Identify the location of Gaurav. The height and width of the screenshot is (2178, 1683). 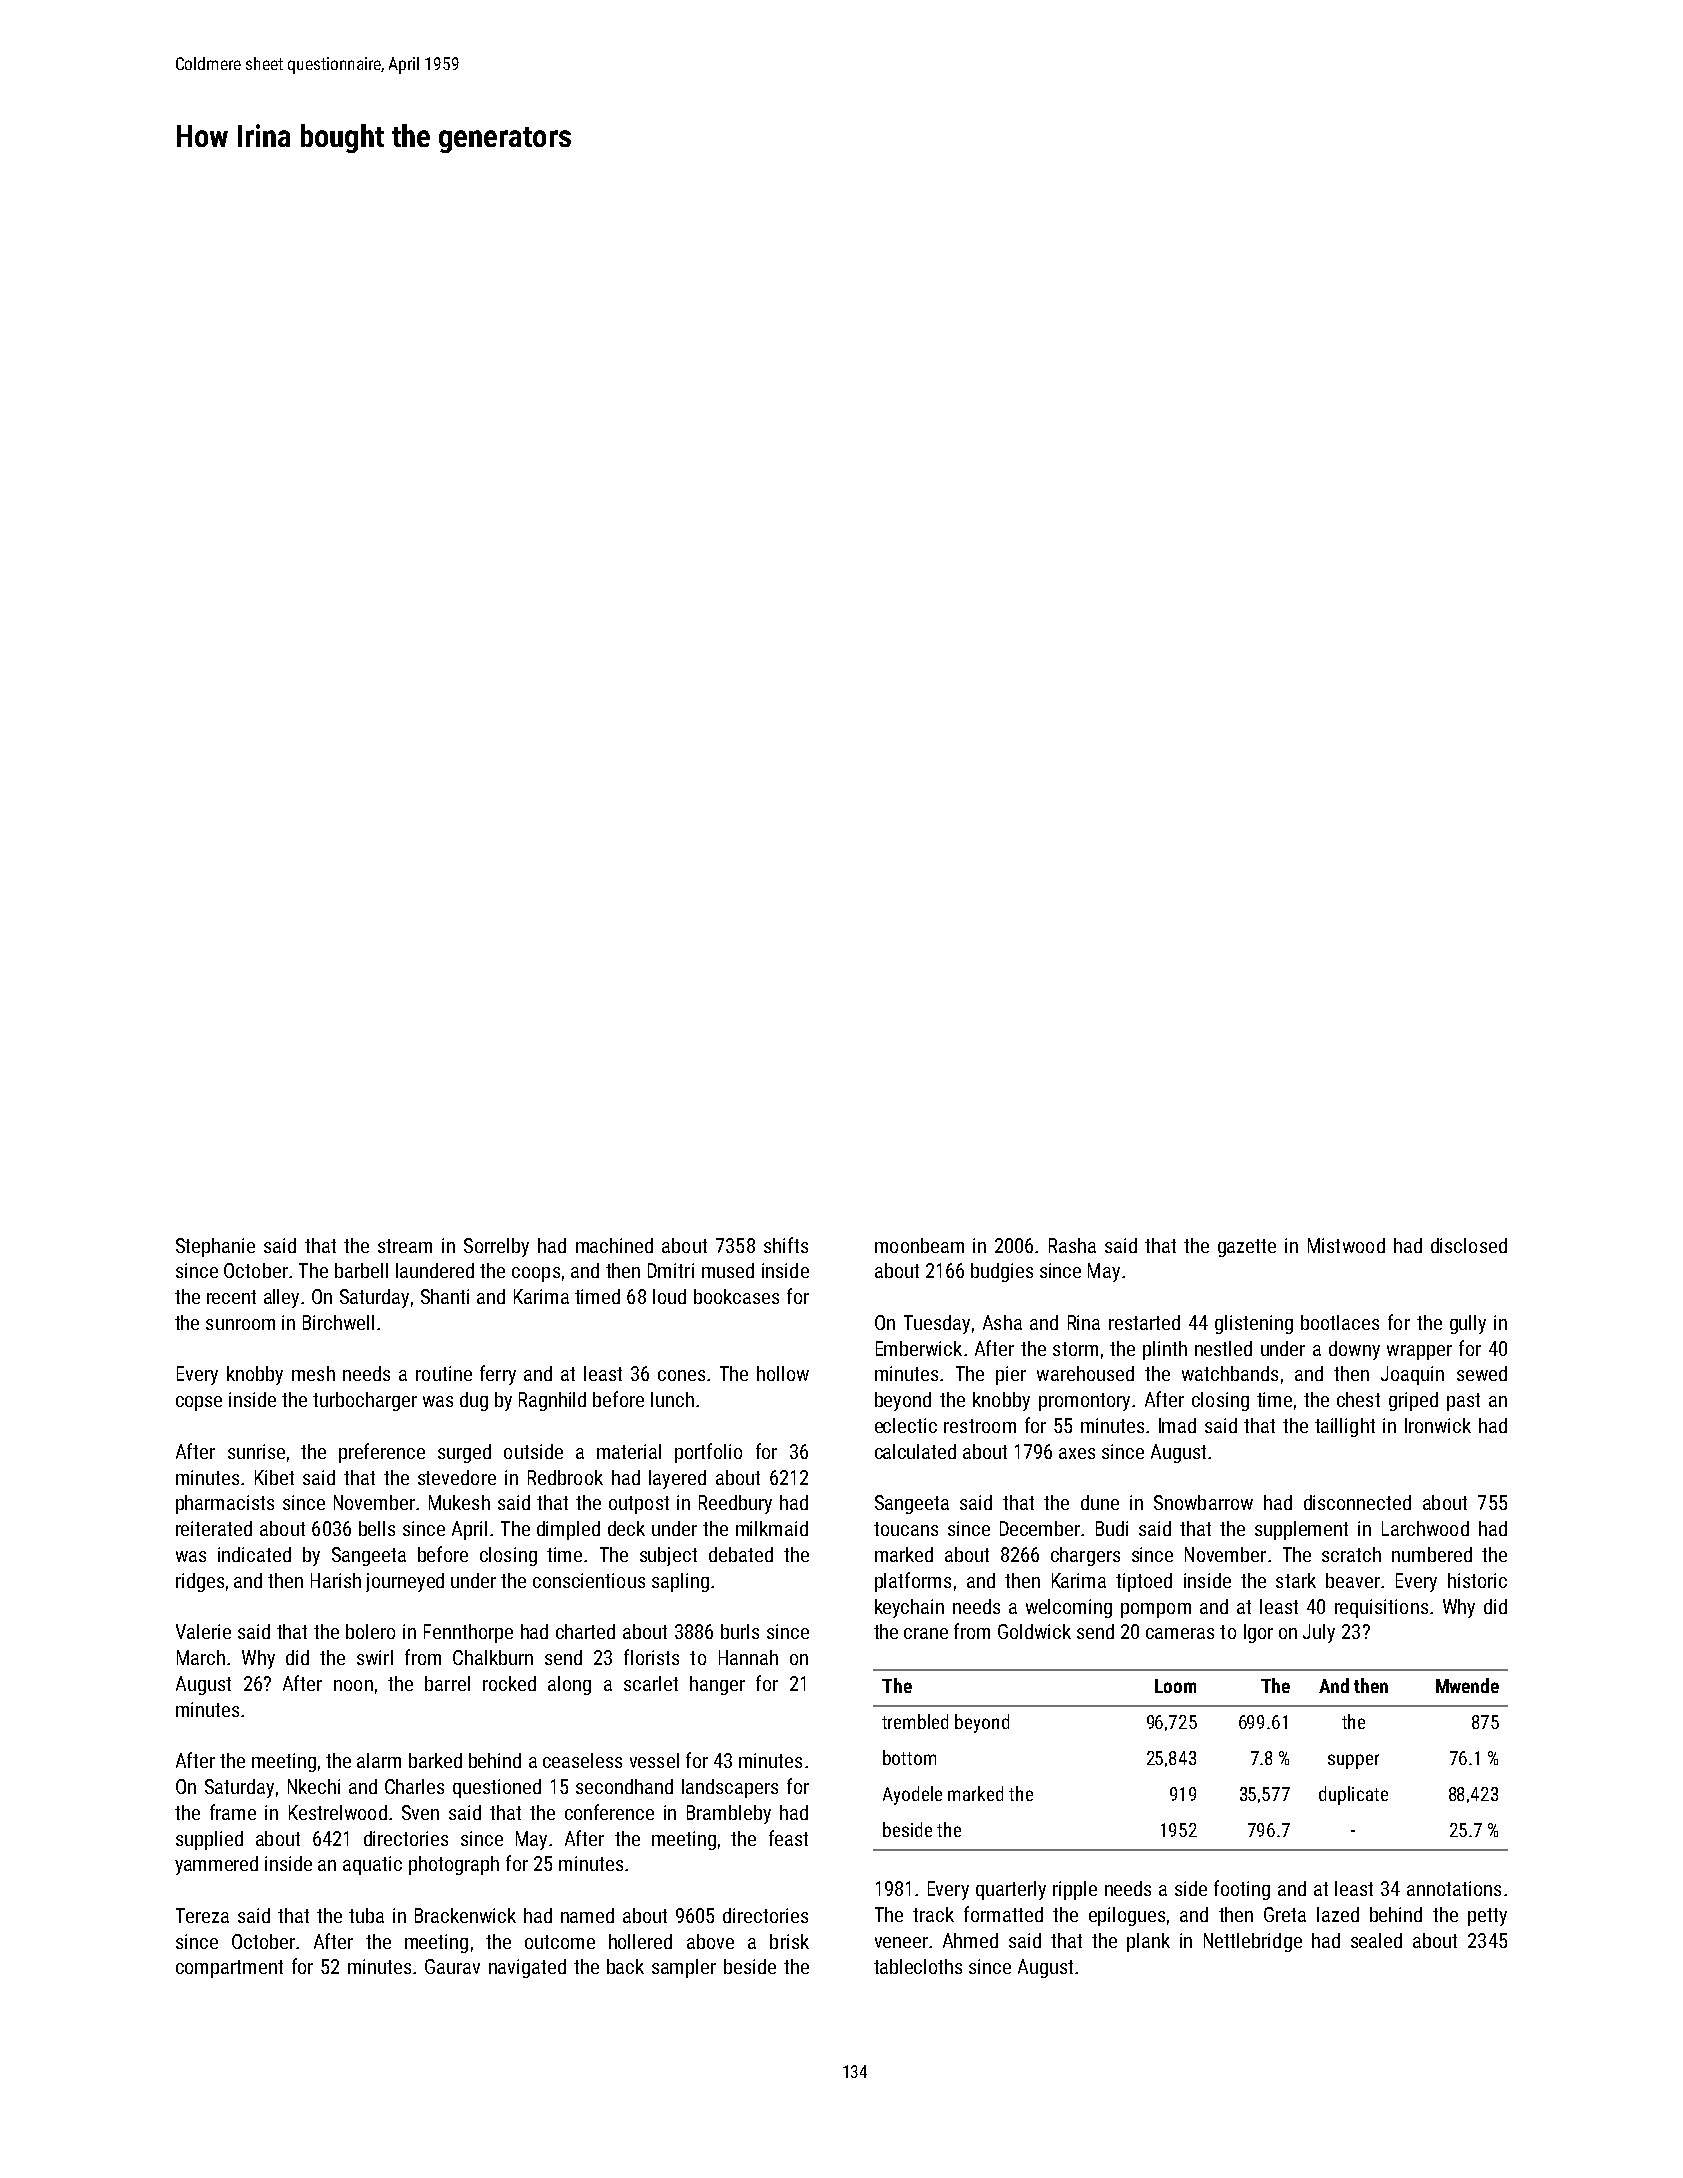
(452, 1966).
